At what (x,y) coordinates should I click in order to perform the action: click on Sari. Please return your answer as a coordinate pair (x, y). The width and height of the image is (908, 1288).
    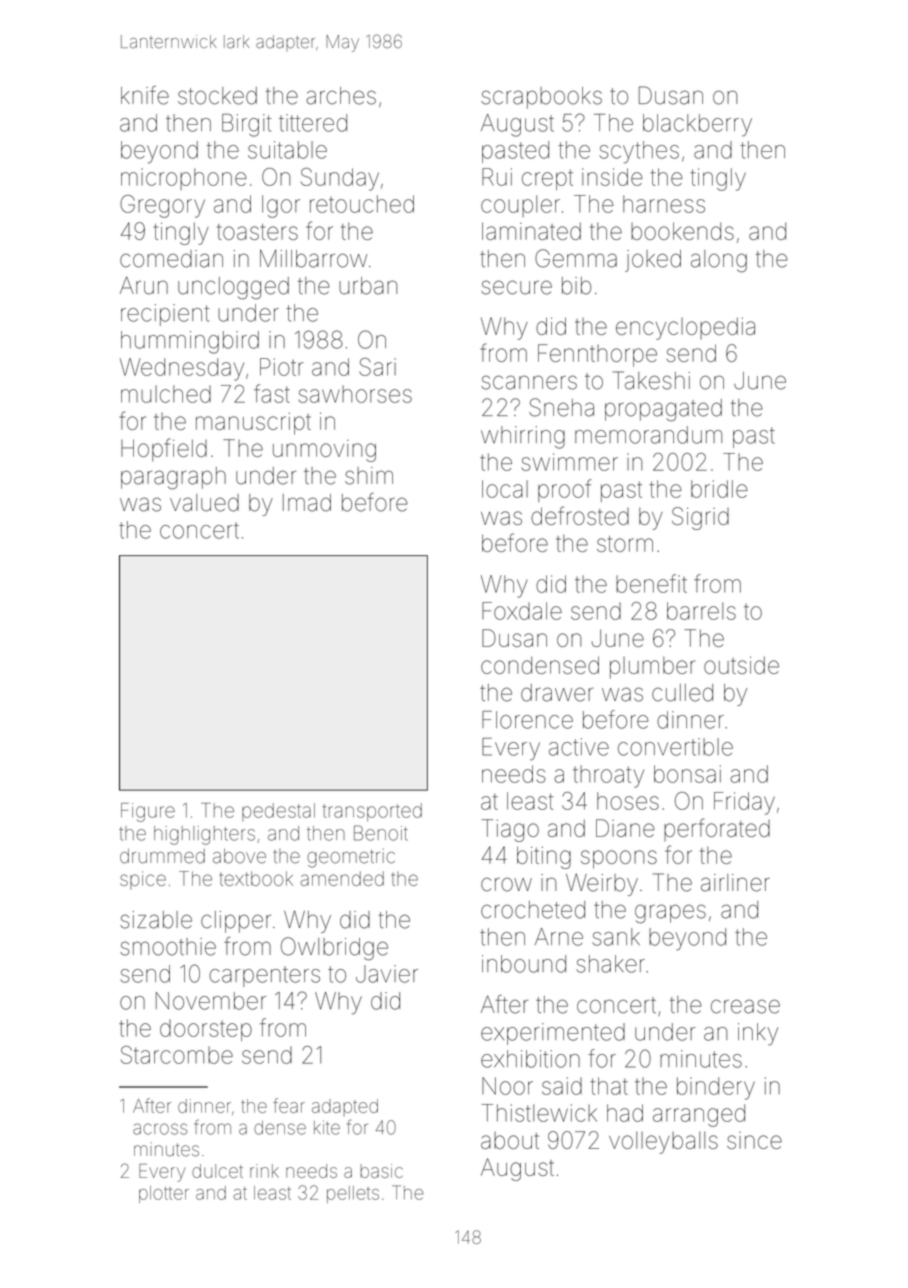
    Looking at the image, I should click on (377, 367).
